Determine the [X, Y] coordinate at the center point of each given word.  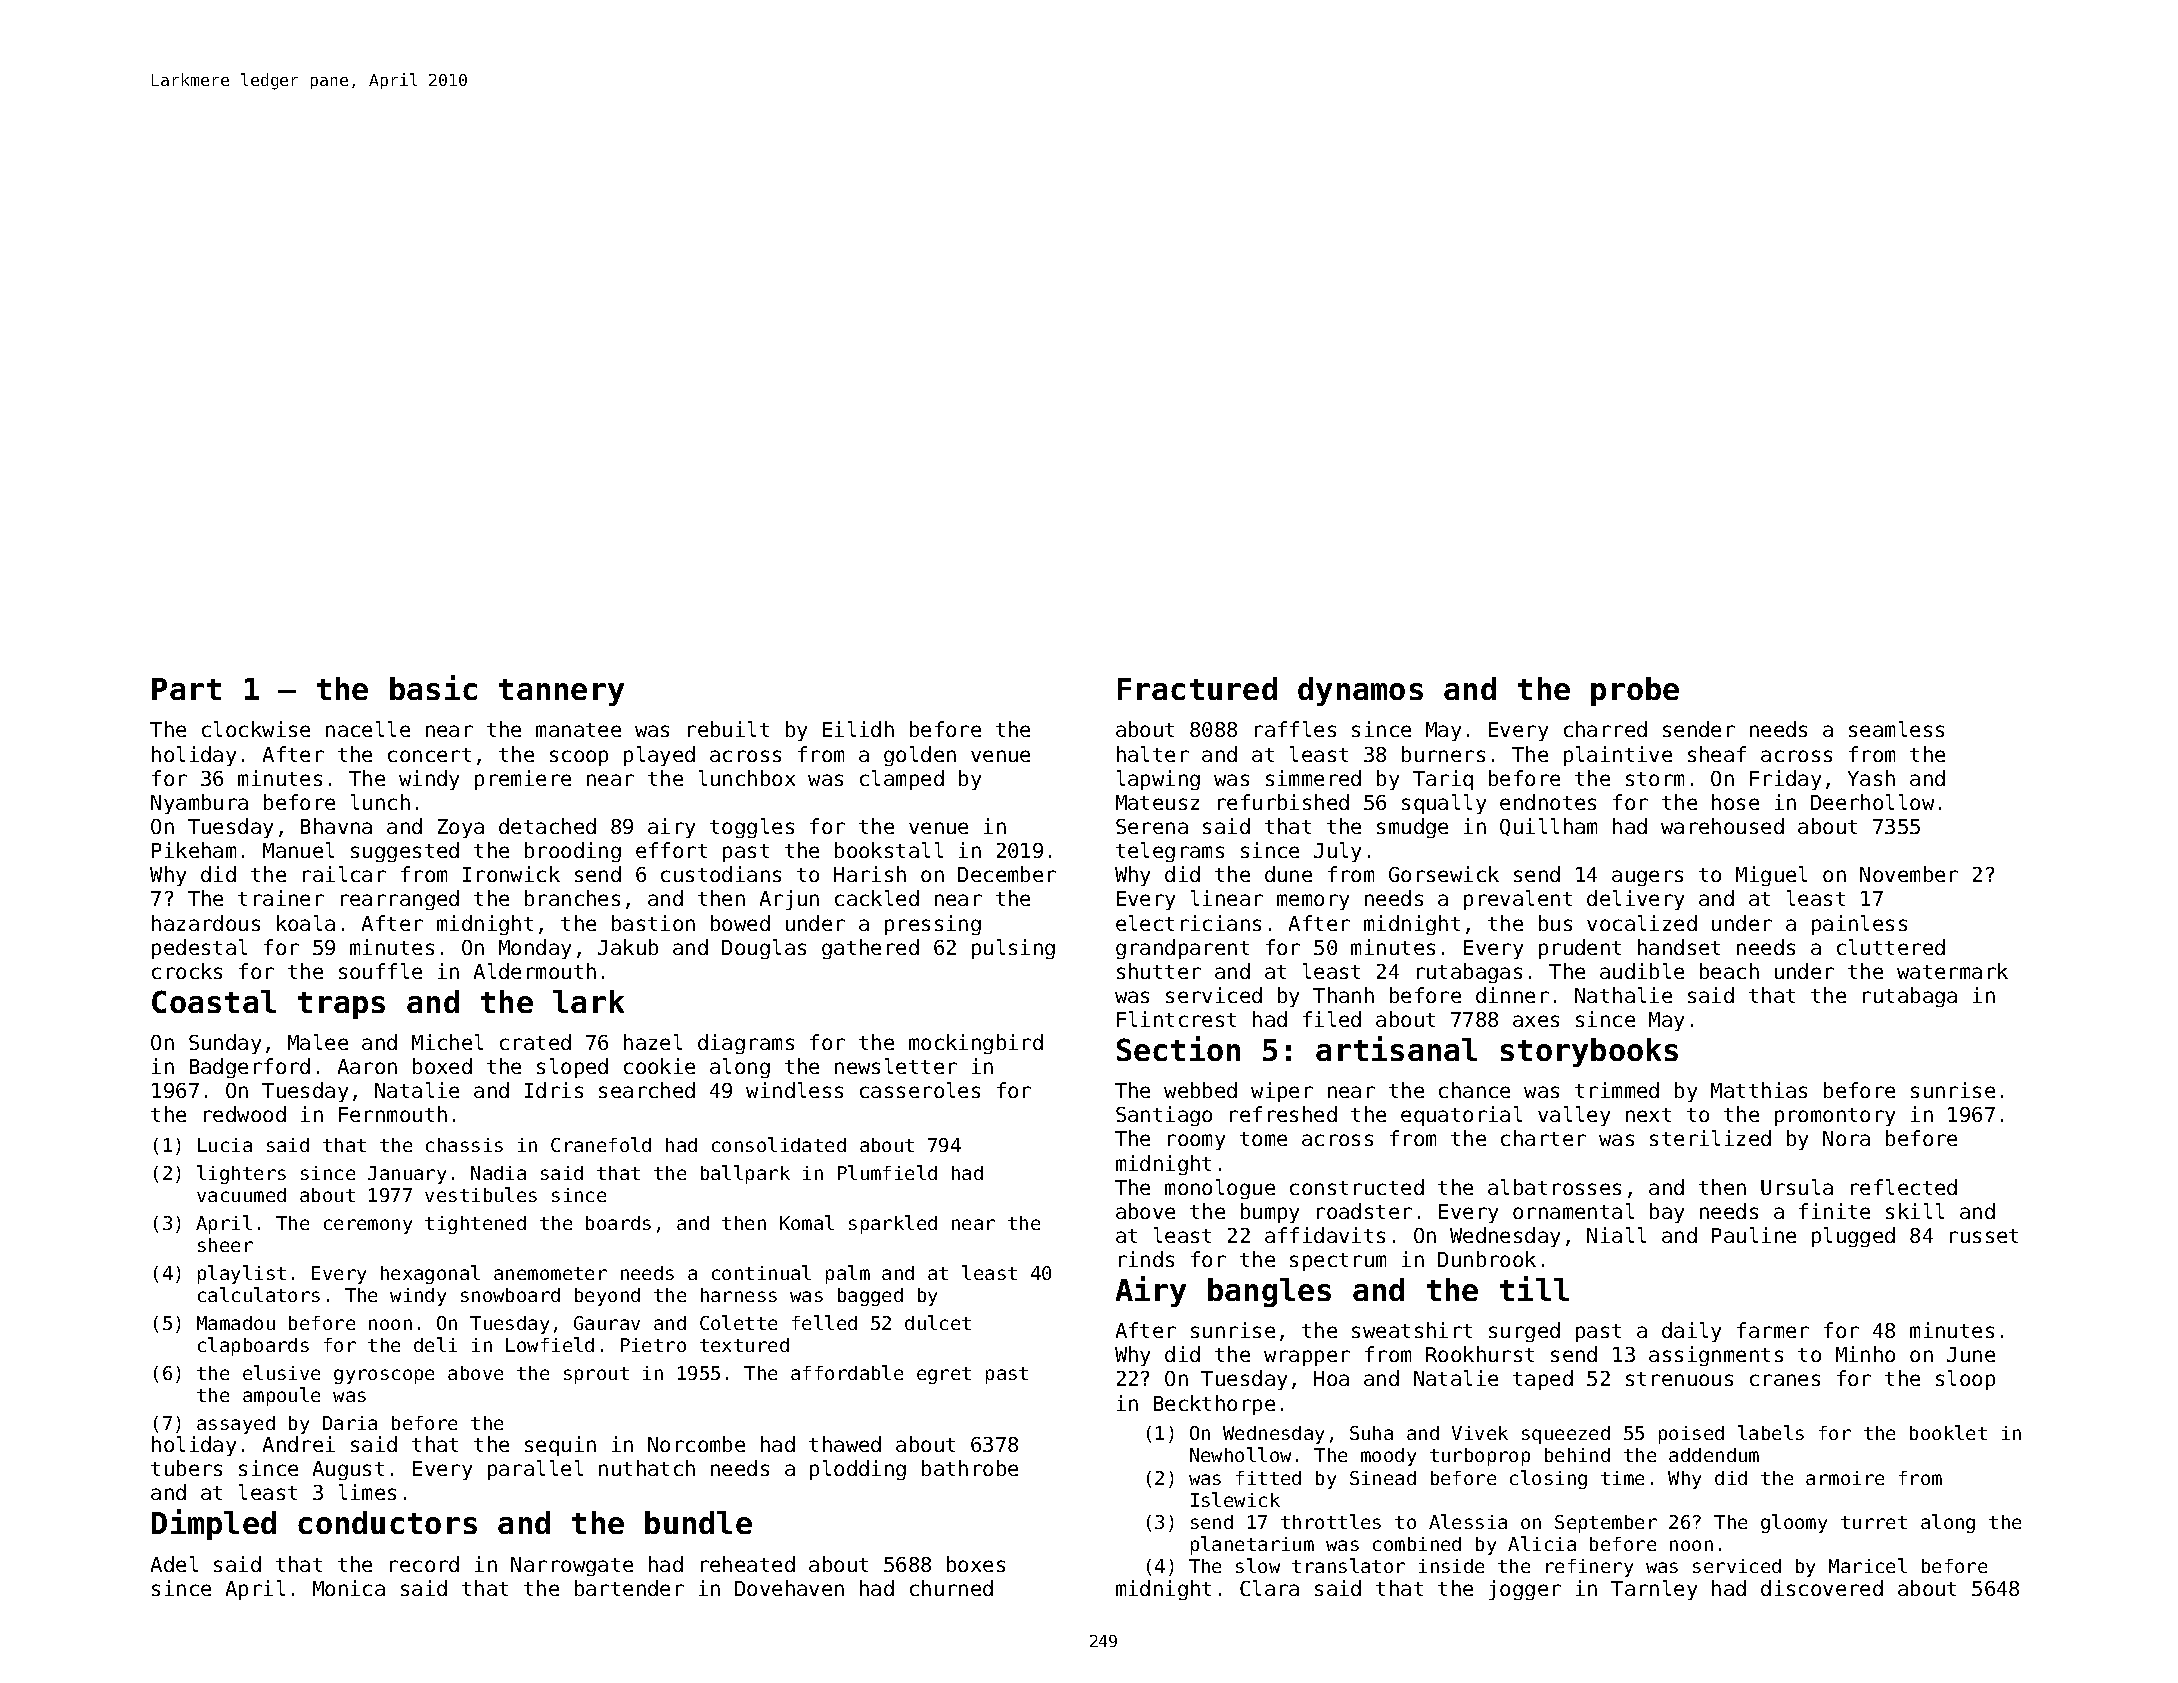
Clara [1269, 1588]
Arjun [789, 900]
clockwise [256, 729]
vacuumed [241, 1195]
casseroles [920, 1090]
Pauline [1754, 1235]
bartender [629, 1588]
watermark [1952, 971]
